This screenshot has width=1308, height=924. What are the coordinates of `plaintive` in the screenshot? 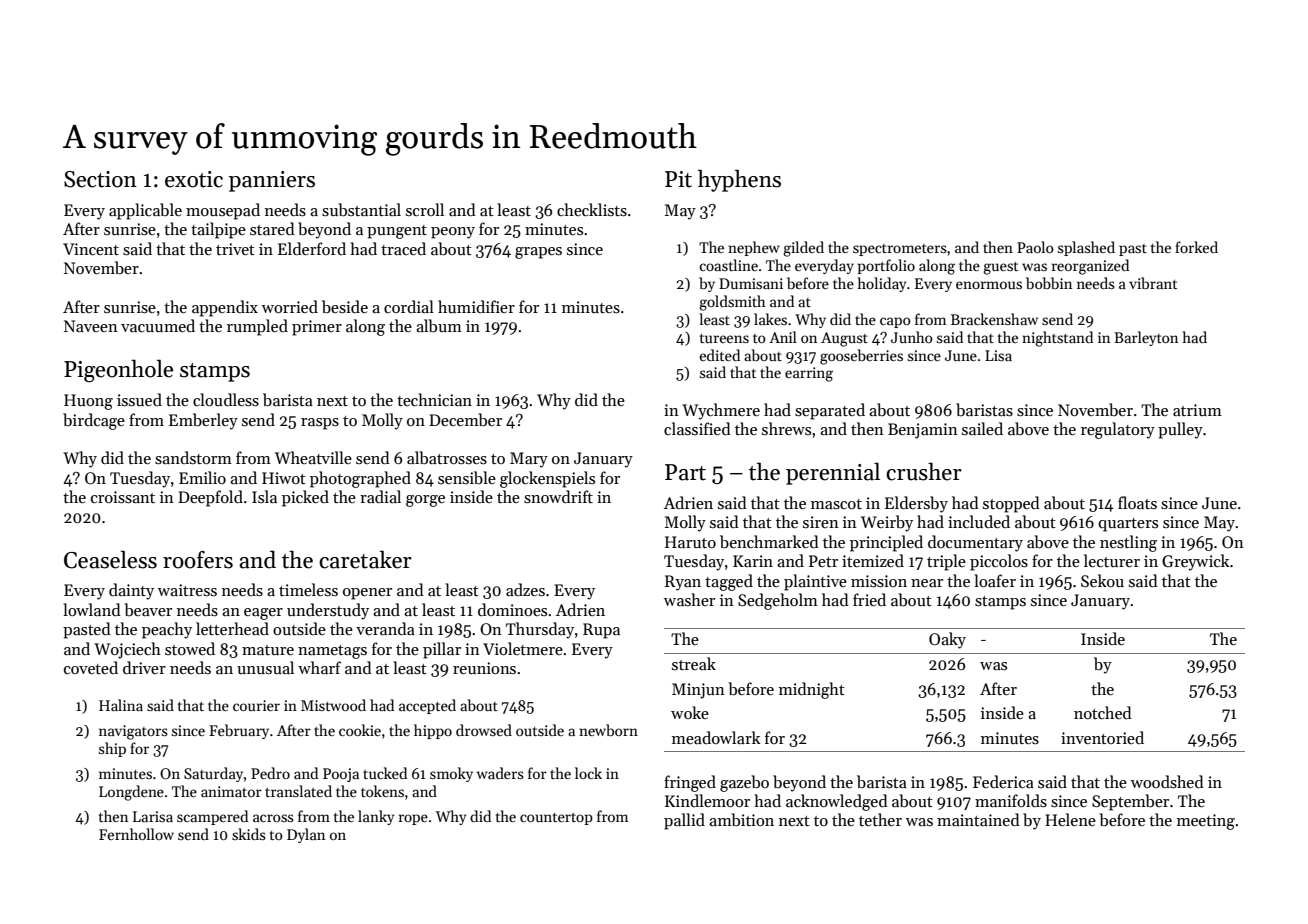 It's located at (815, 582).
